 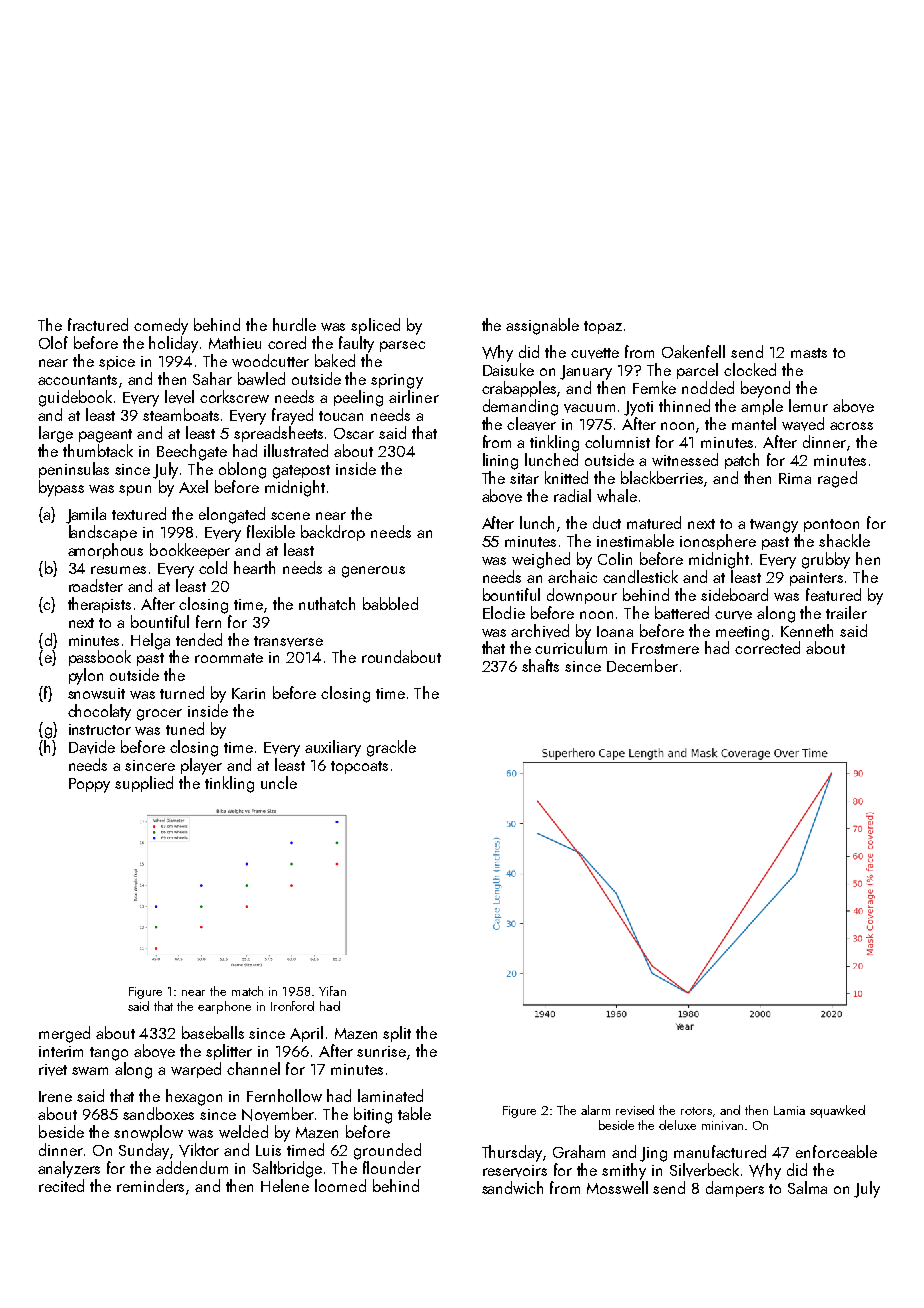 I want to click on Helene, so click(x=285, y=1185).
